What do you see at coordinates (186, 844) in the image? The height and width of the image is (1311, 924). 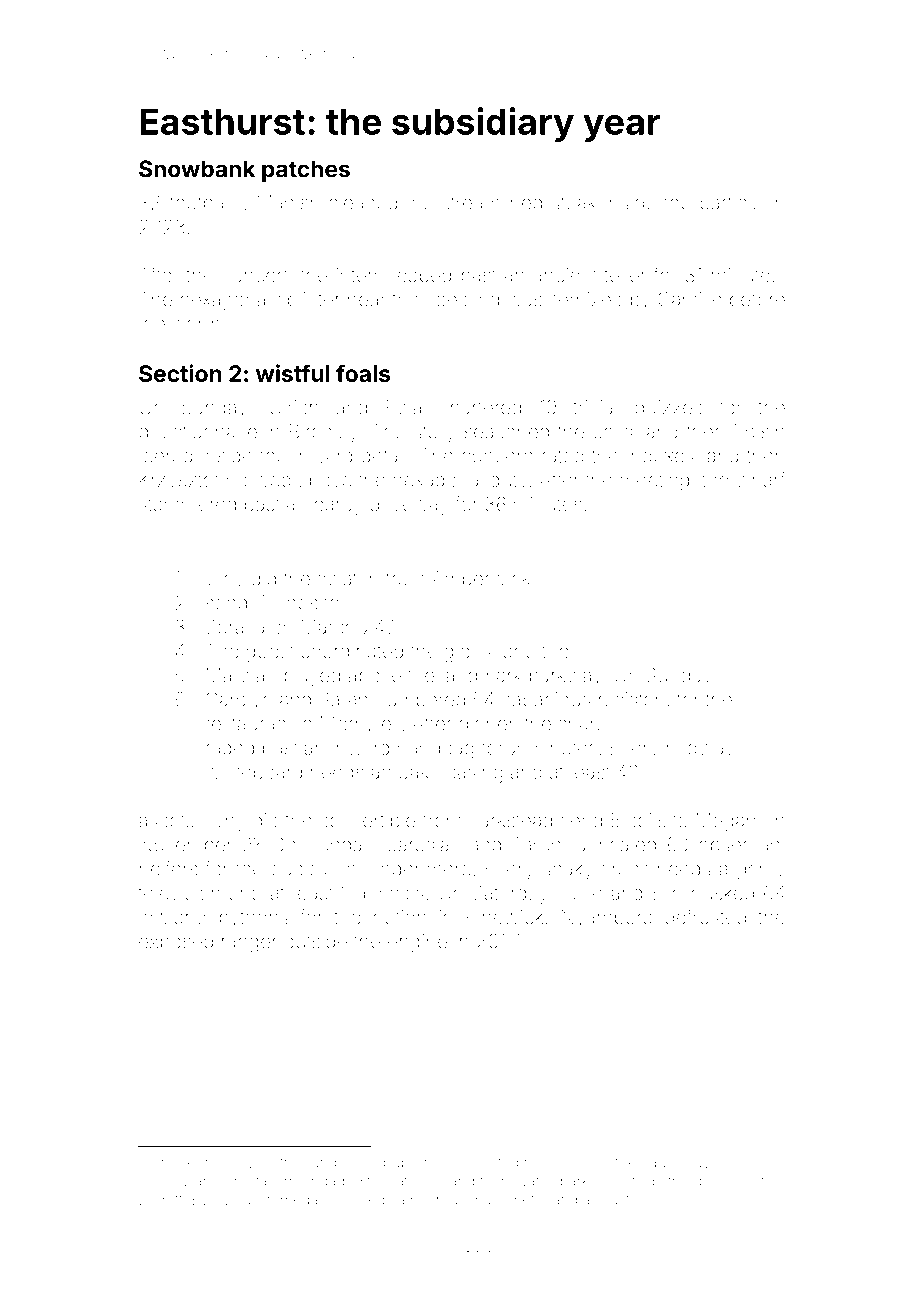 I see `November` at bounding box center [186, 844].
